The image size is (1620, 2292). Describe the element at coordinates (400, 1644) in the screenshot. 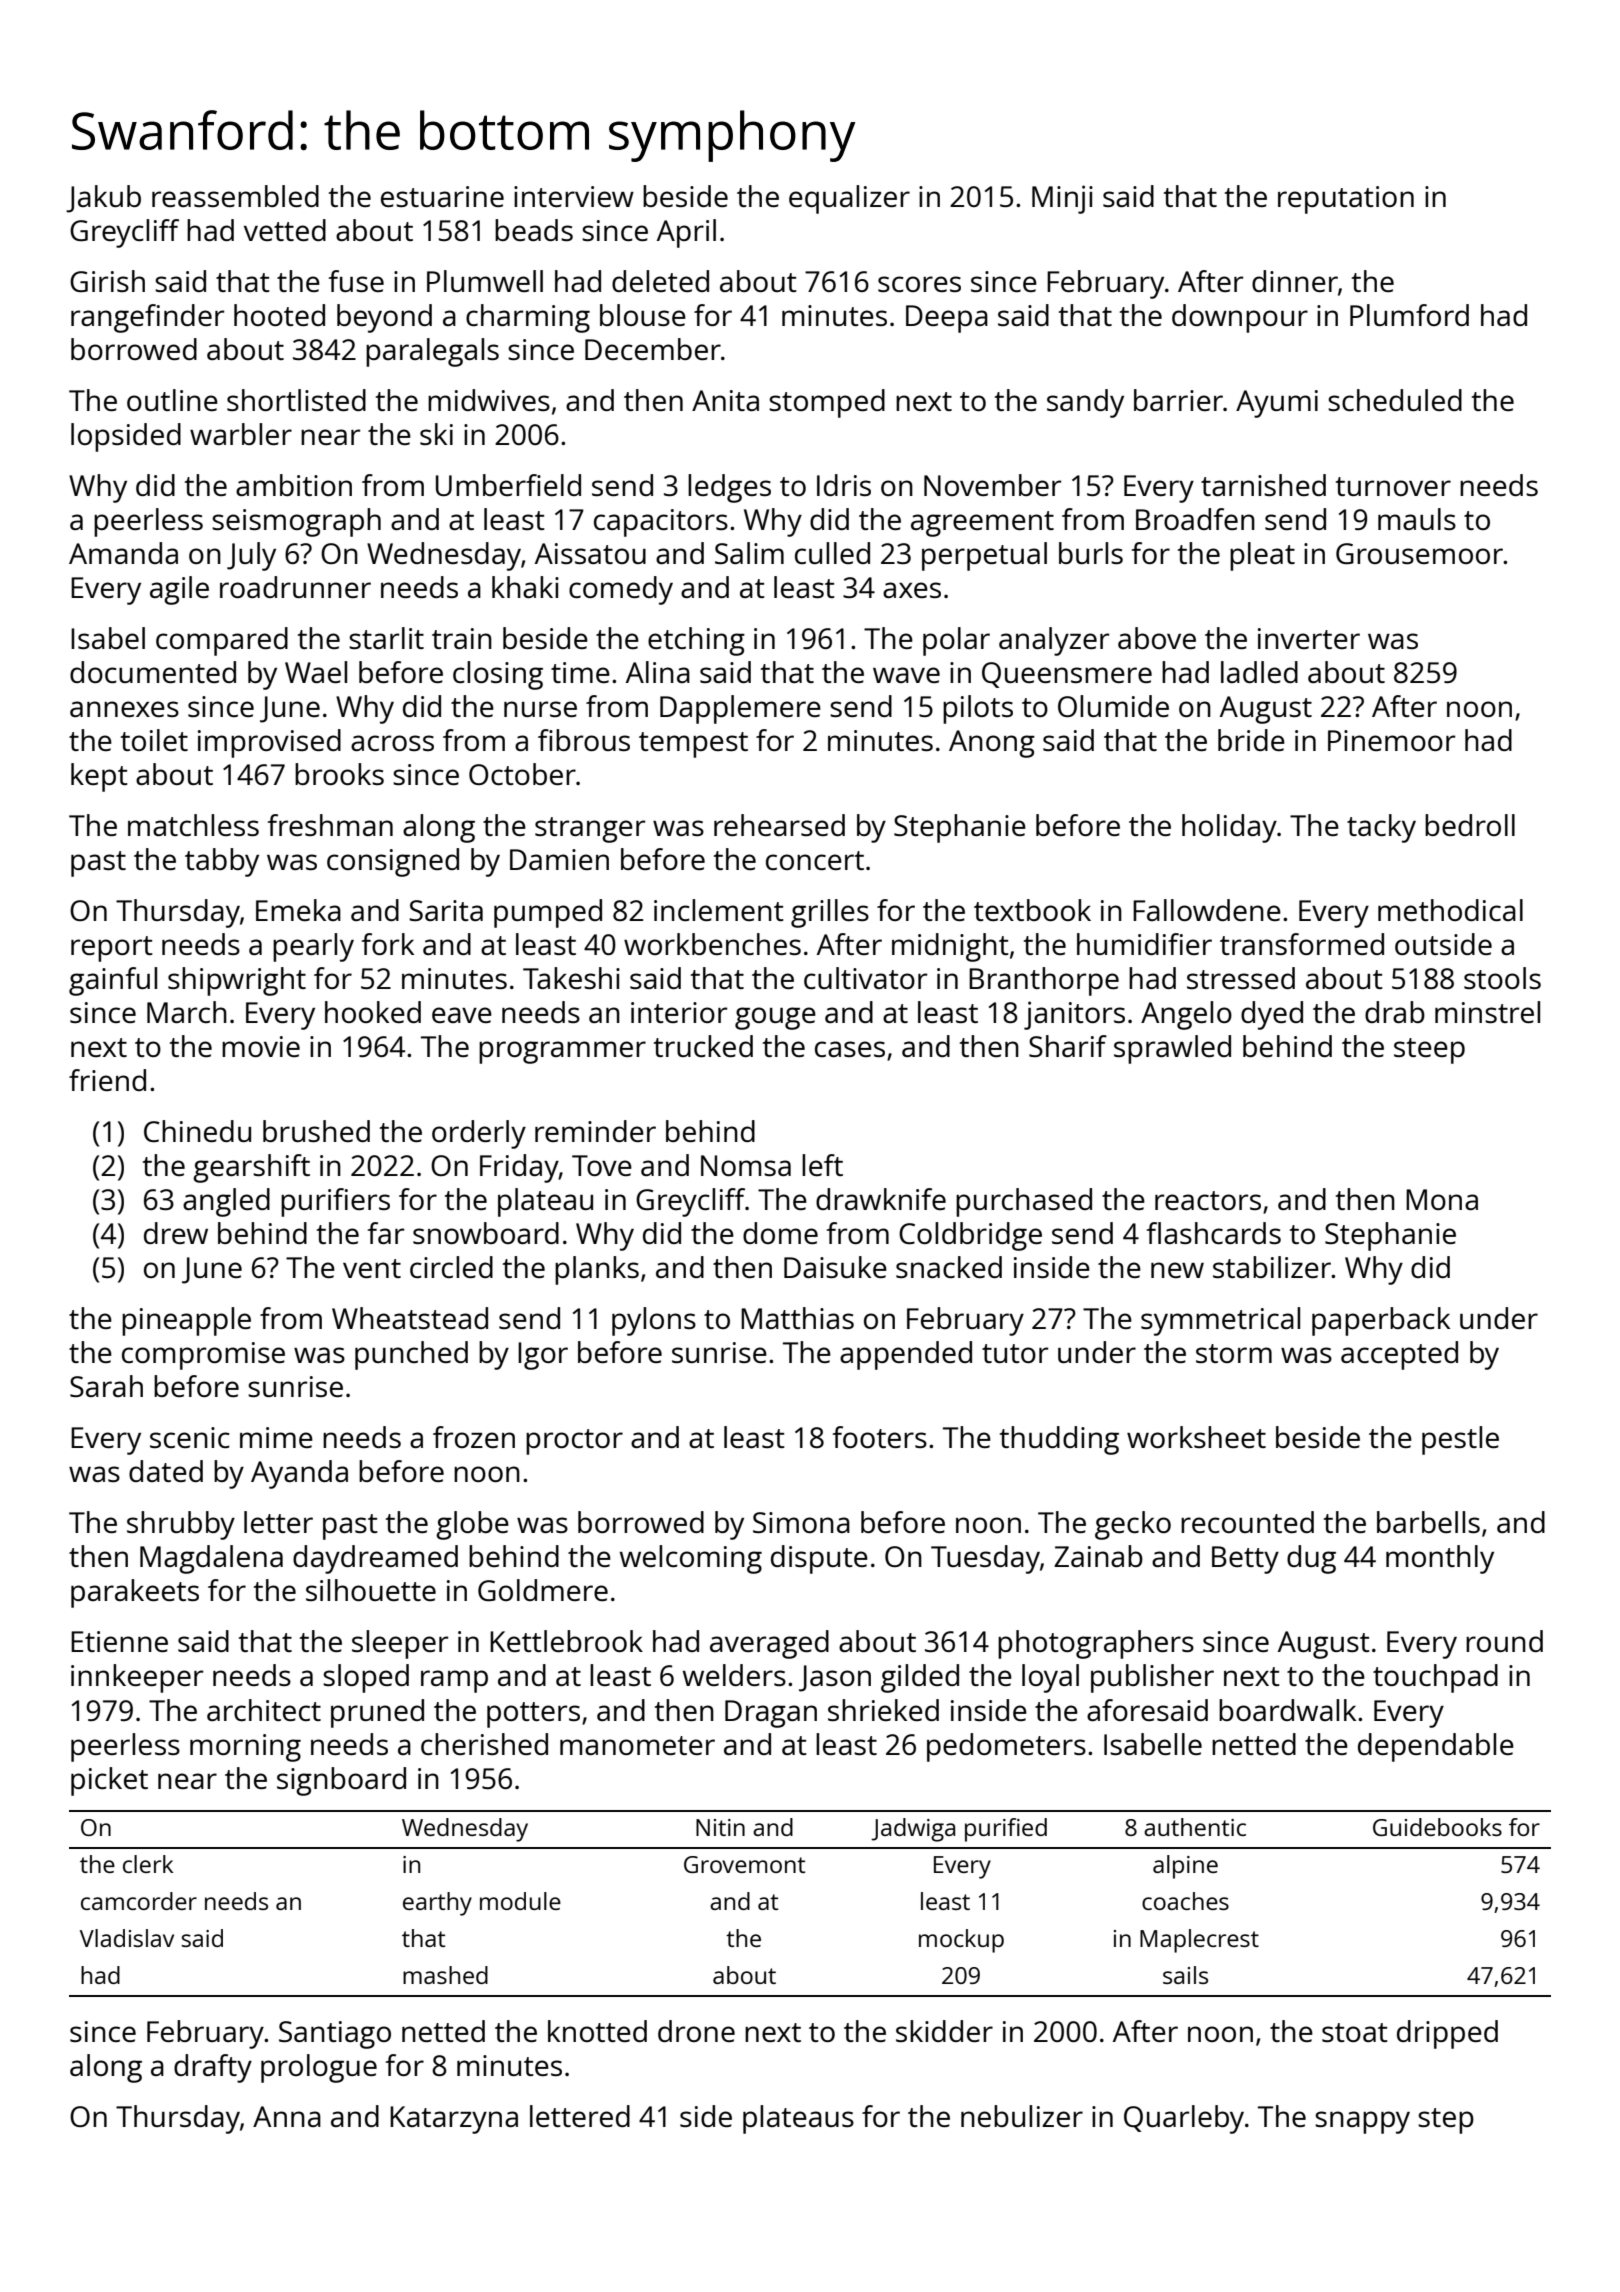

I see `sleeper` at that location.
